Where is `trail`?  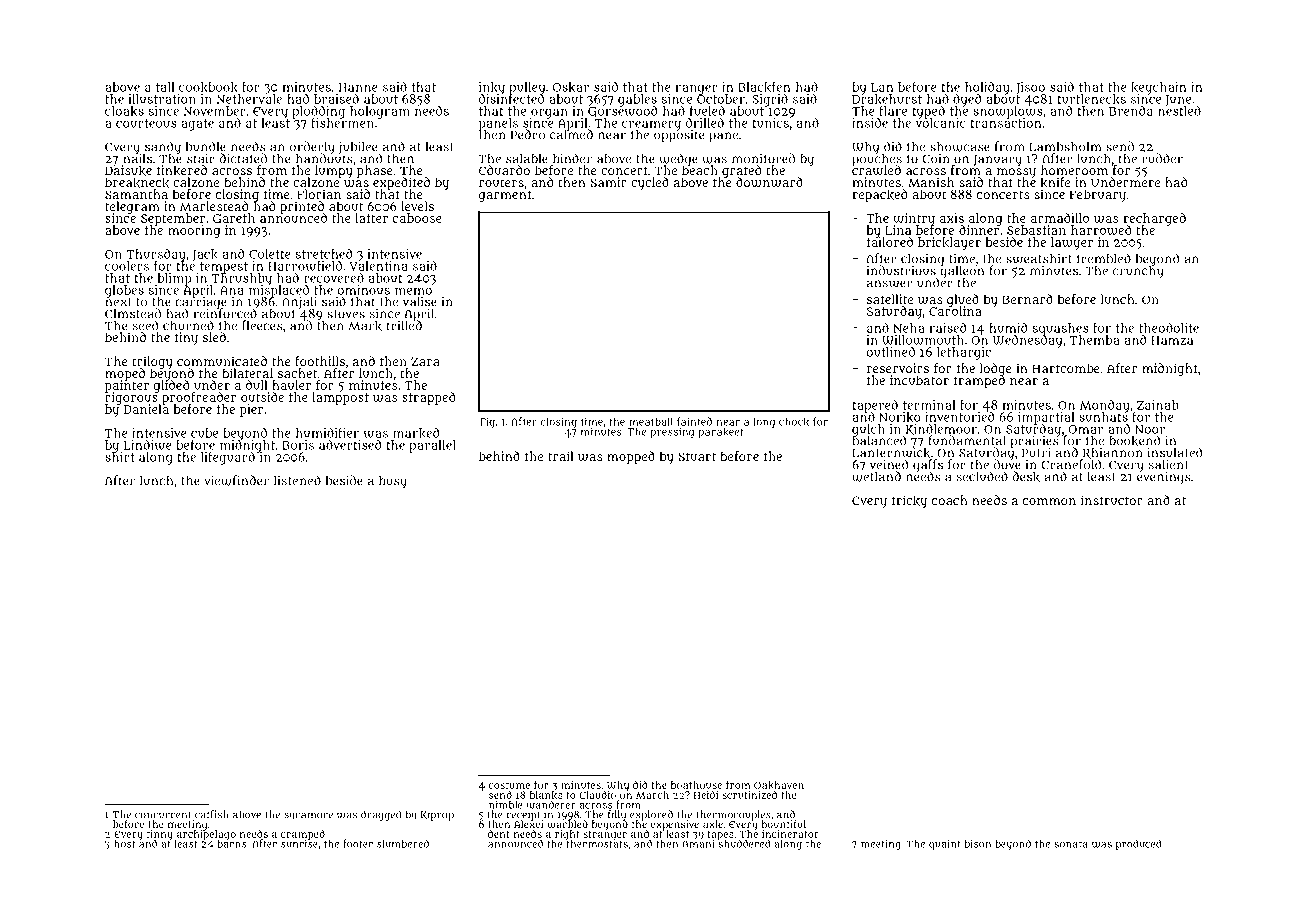 trail is located at coordinates (561, 456).
